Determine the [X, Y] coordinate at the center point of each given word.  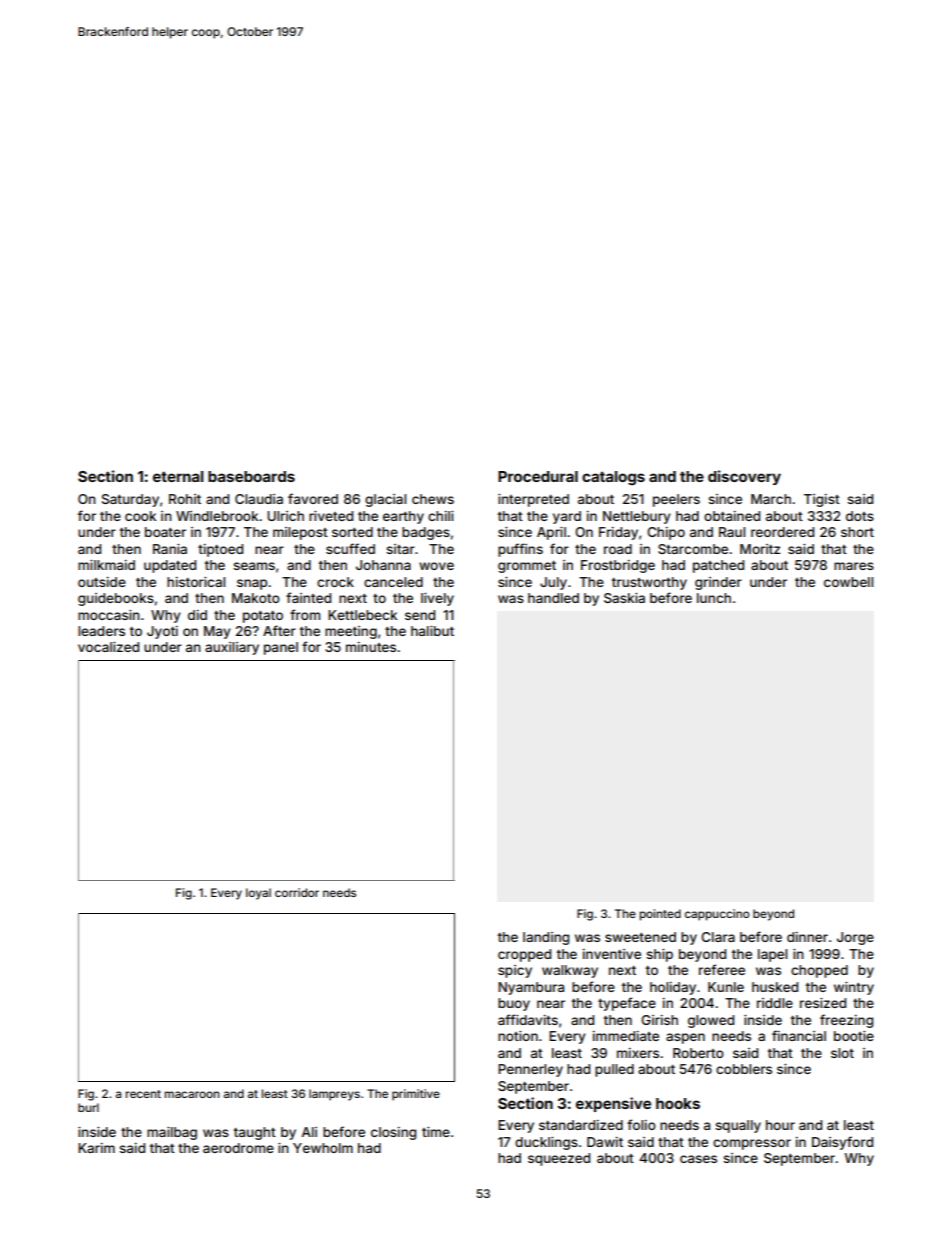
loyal [258, 894]
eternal [178, 476]
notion [518, 1036]
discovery [744, 477]
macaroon [192, 1094]
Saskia [624, 598]
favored [313, 498]
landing [546, 938]
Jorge [855, 938]
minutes [371, 647]
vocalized [108, 647]
